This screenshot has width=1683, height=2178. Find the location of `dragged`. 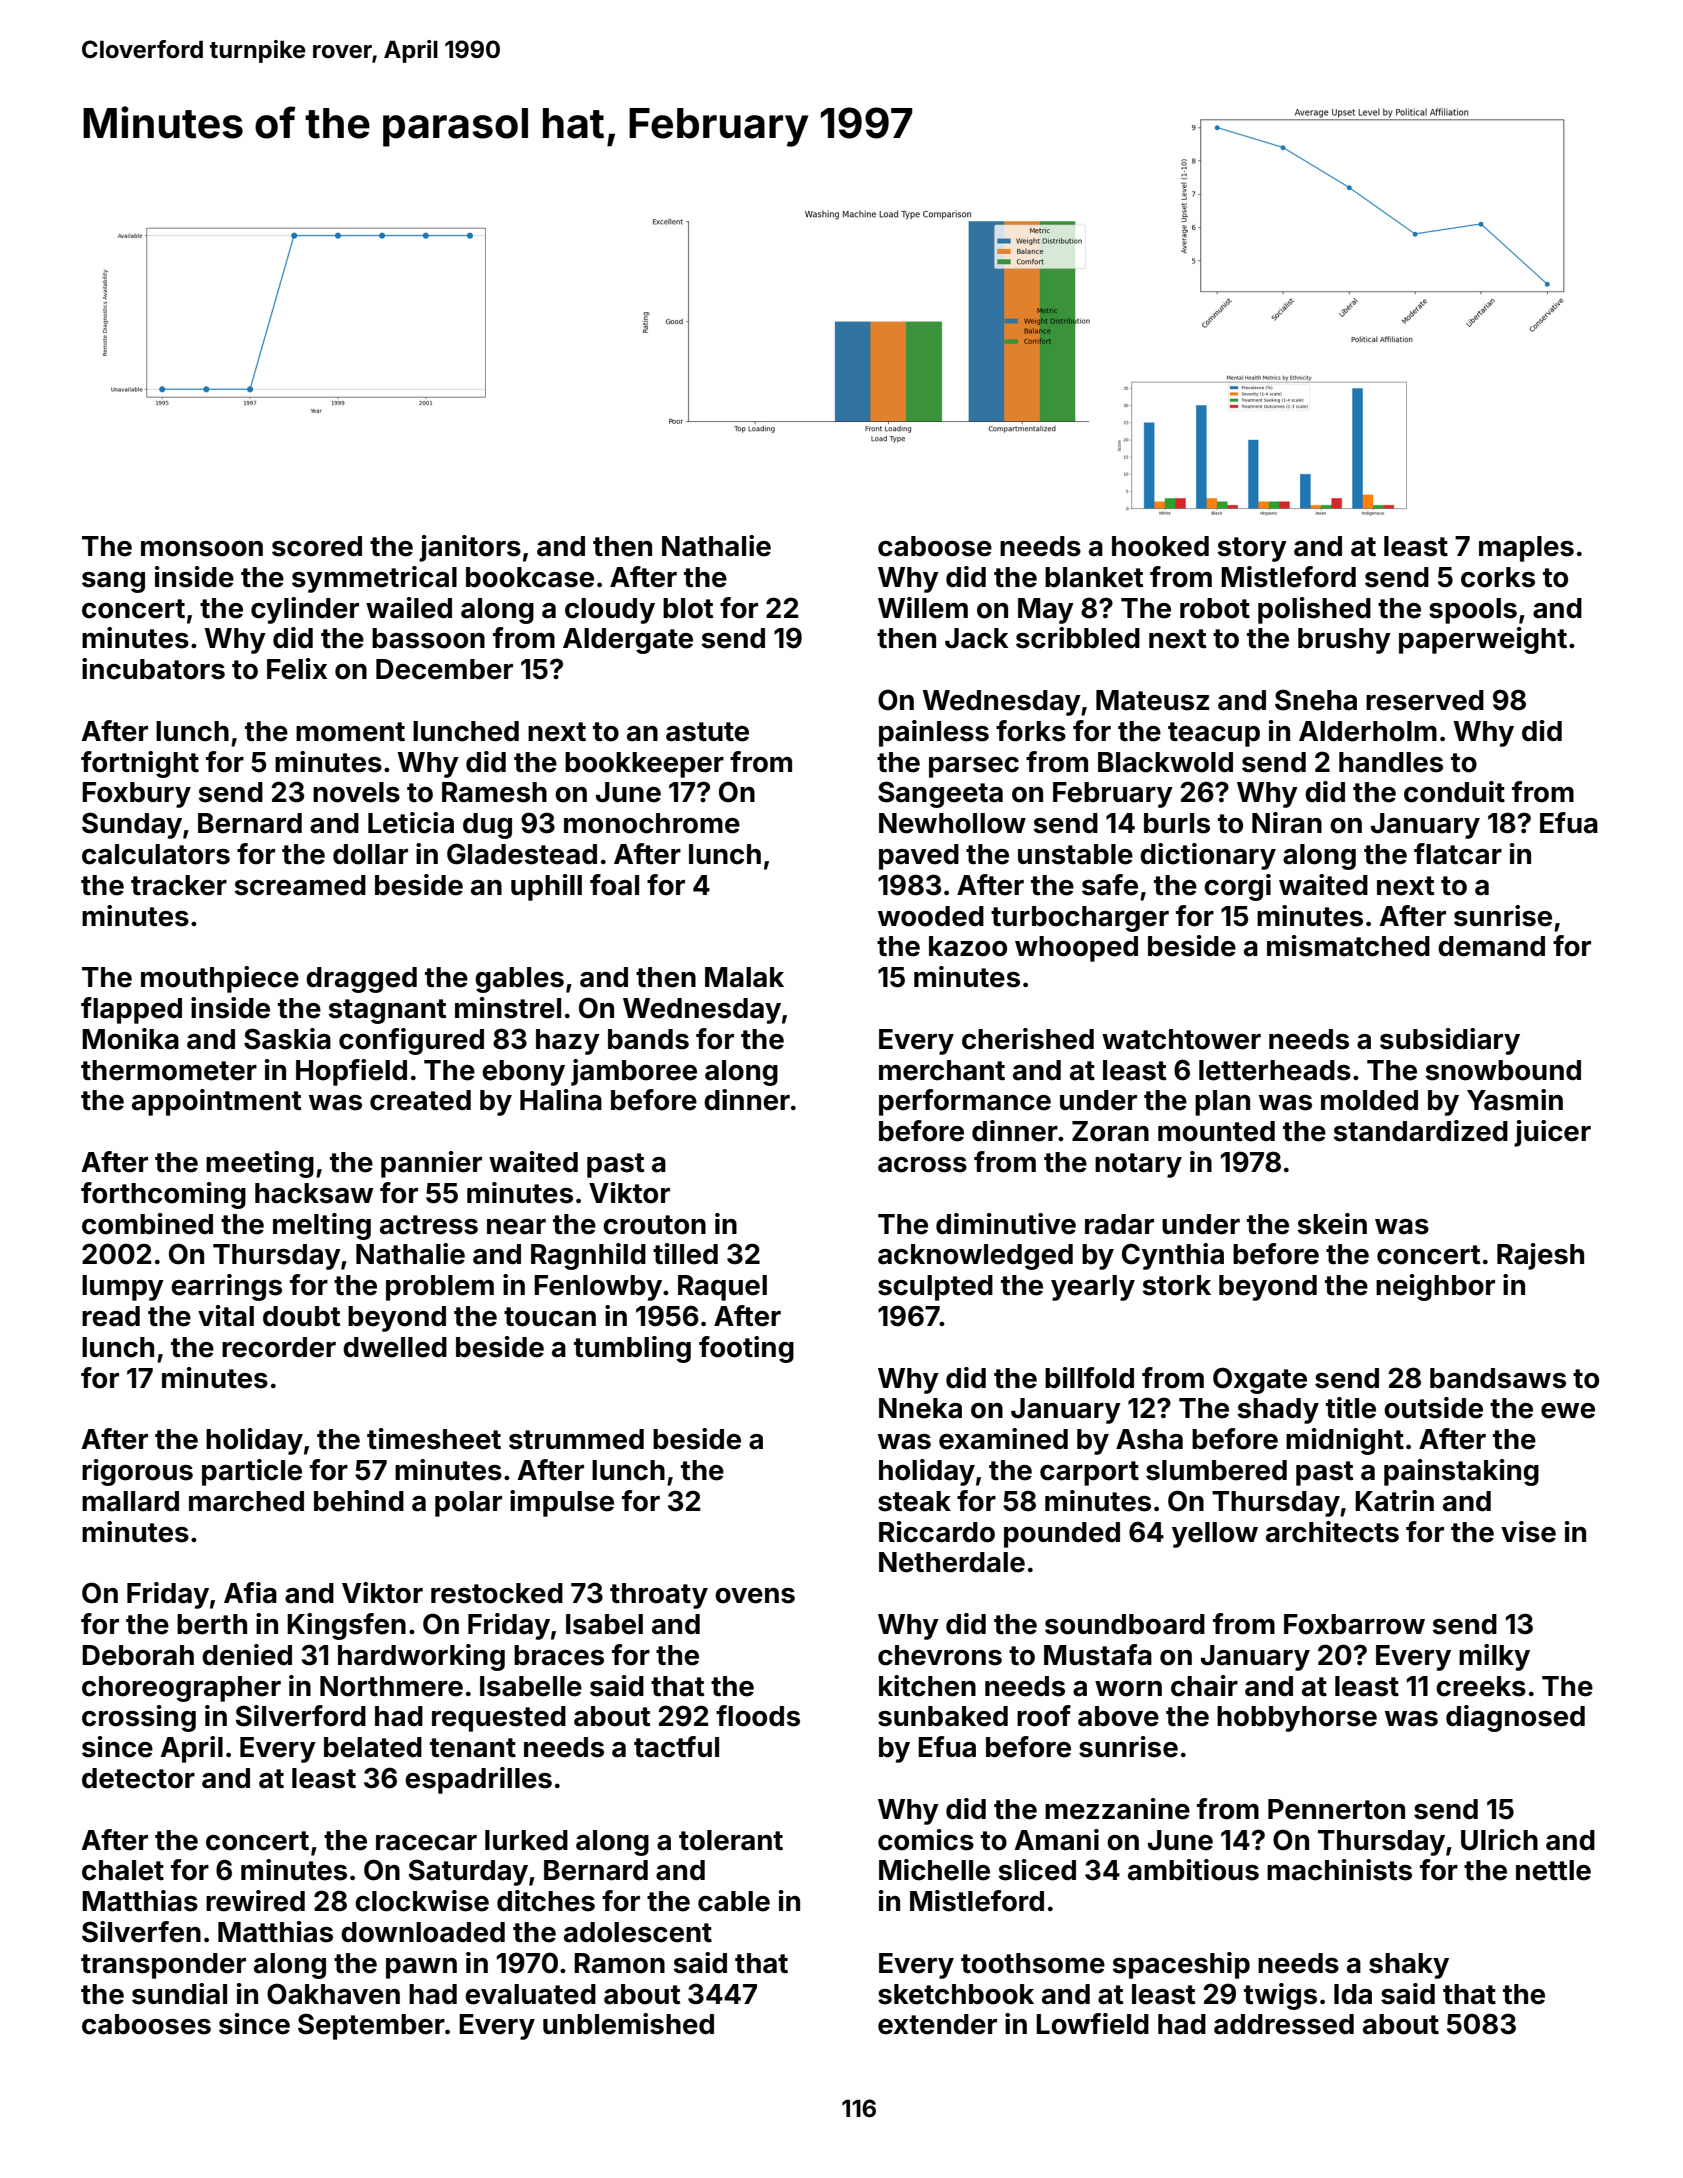

dragged is located at coordinates (361, 980).
